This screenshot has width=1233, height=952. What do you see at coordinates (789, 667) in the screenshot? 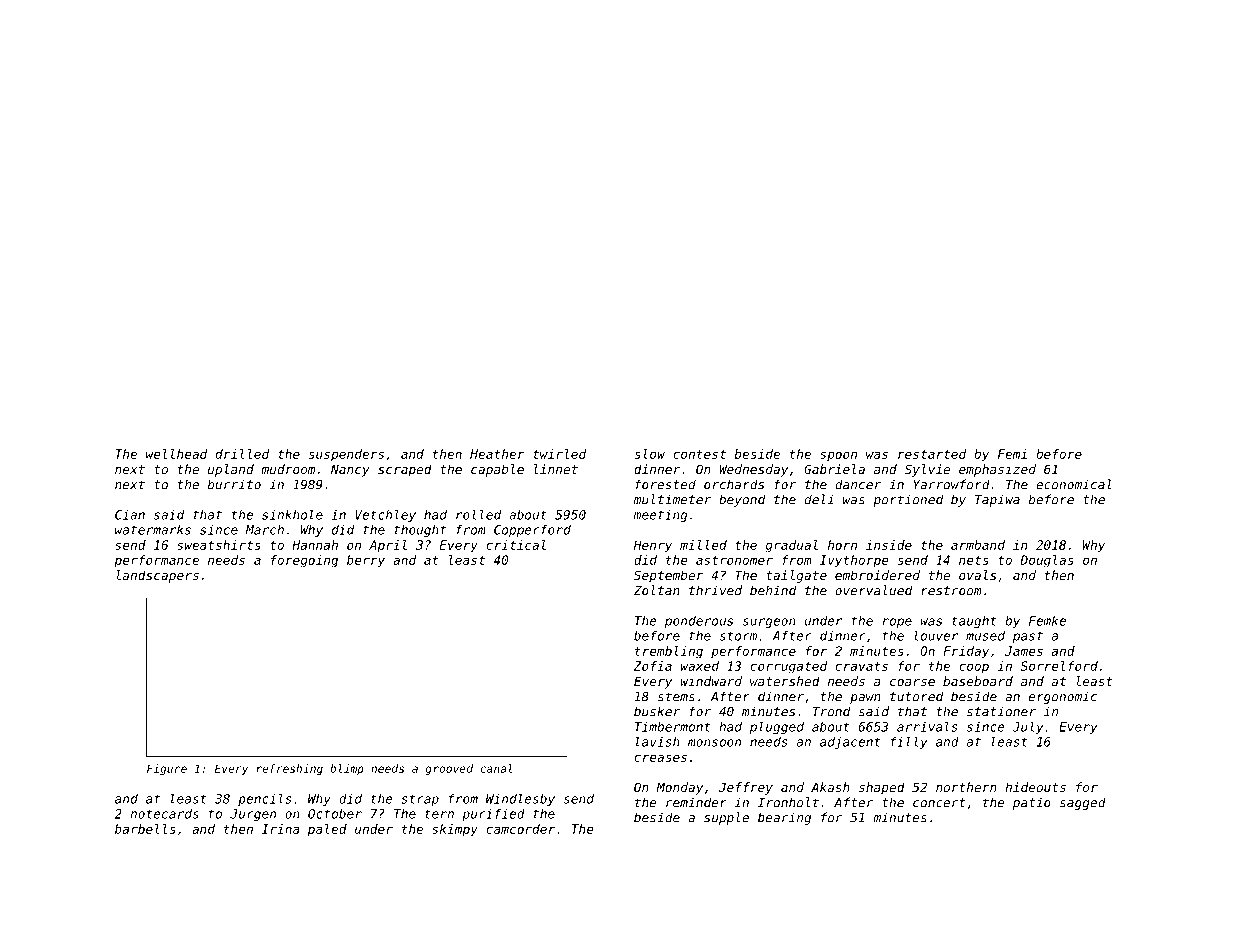
I see `corrugated` at bounding box center [789, 667].
